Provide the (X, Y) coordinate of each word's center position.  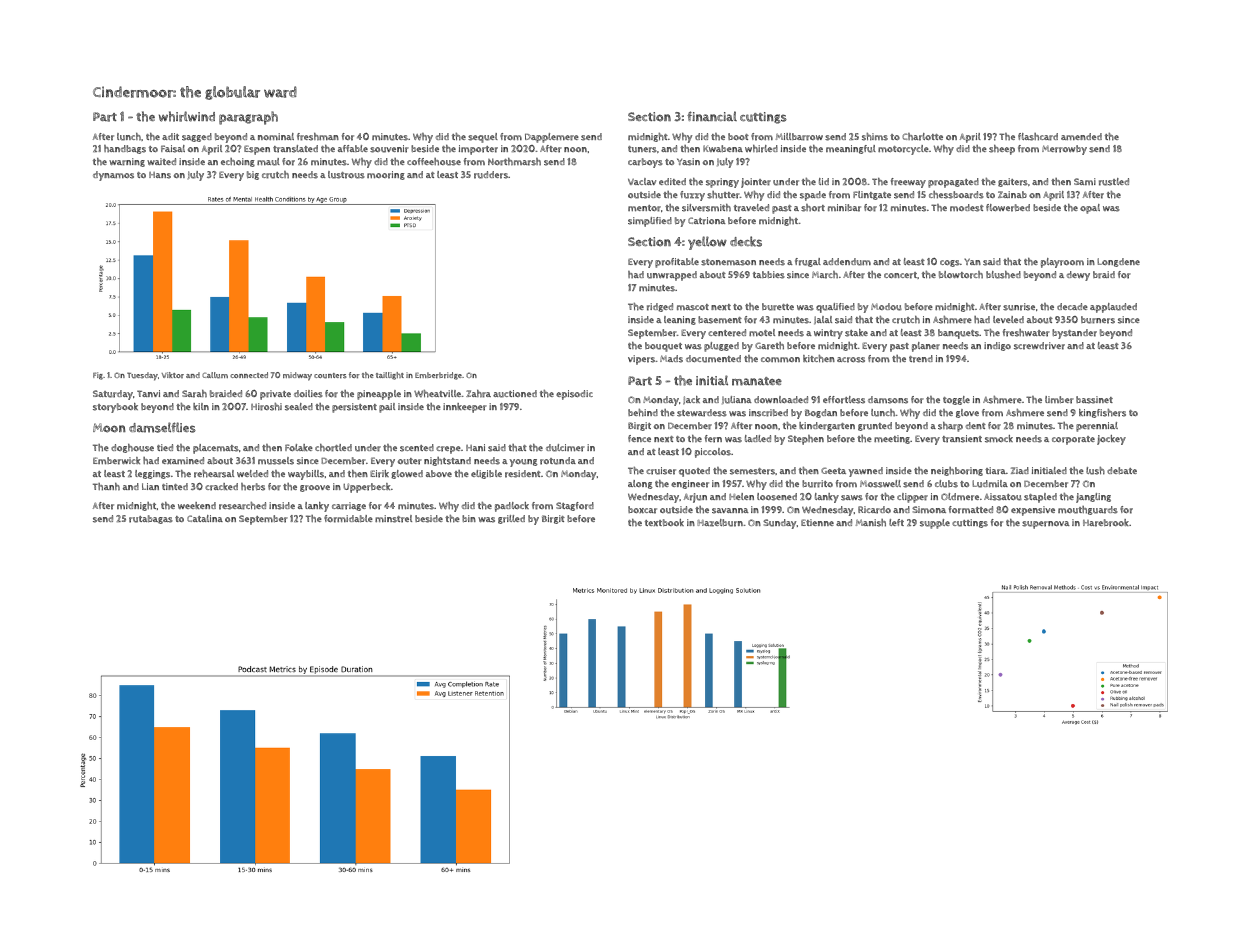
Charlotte (922, 137)
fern (713, 439)
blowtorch (961, 275)
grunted (875, 426)
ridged (660, 307)
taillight (390, 376)
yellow (707, 243)
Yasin (688, 162)
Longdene (1118, 262)
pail (387, 408)
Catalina (205, 518)
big (253, 175)
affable (353, 148)
